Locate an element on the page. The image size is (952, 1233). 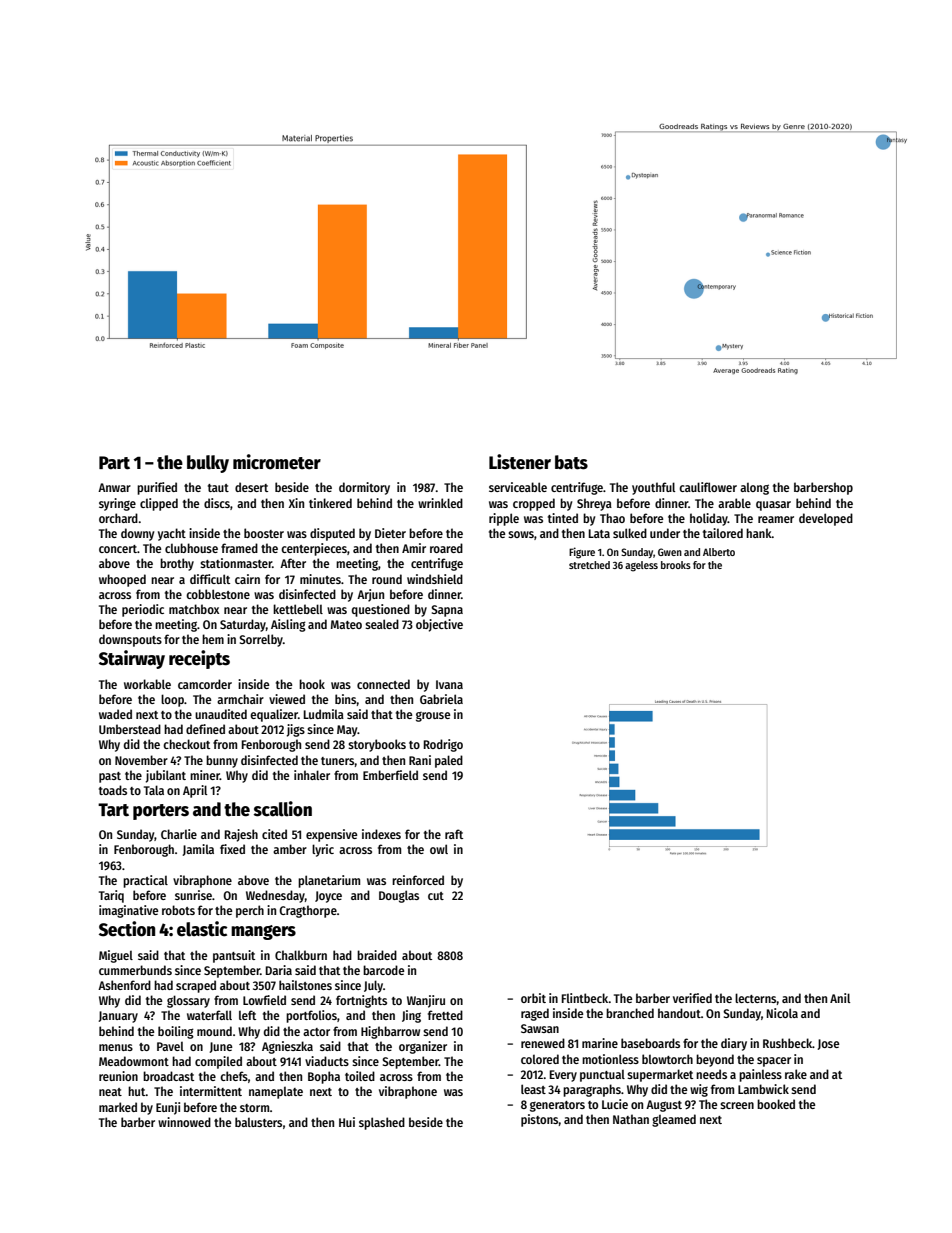
braided is located at coordinates (377, 955).
